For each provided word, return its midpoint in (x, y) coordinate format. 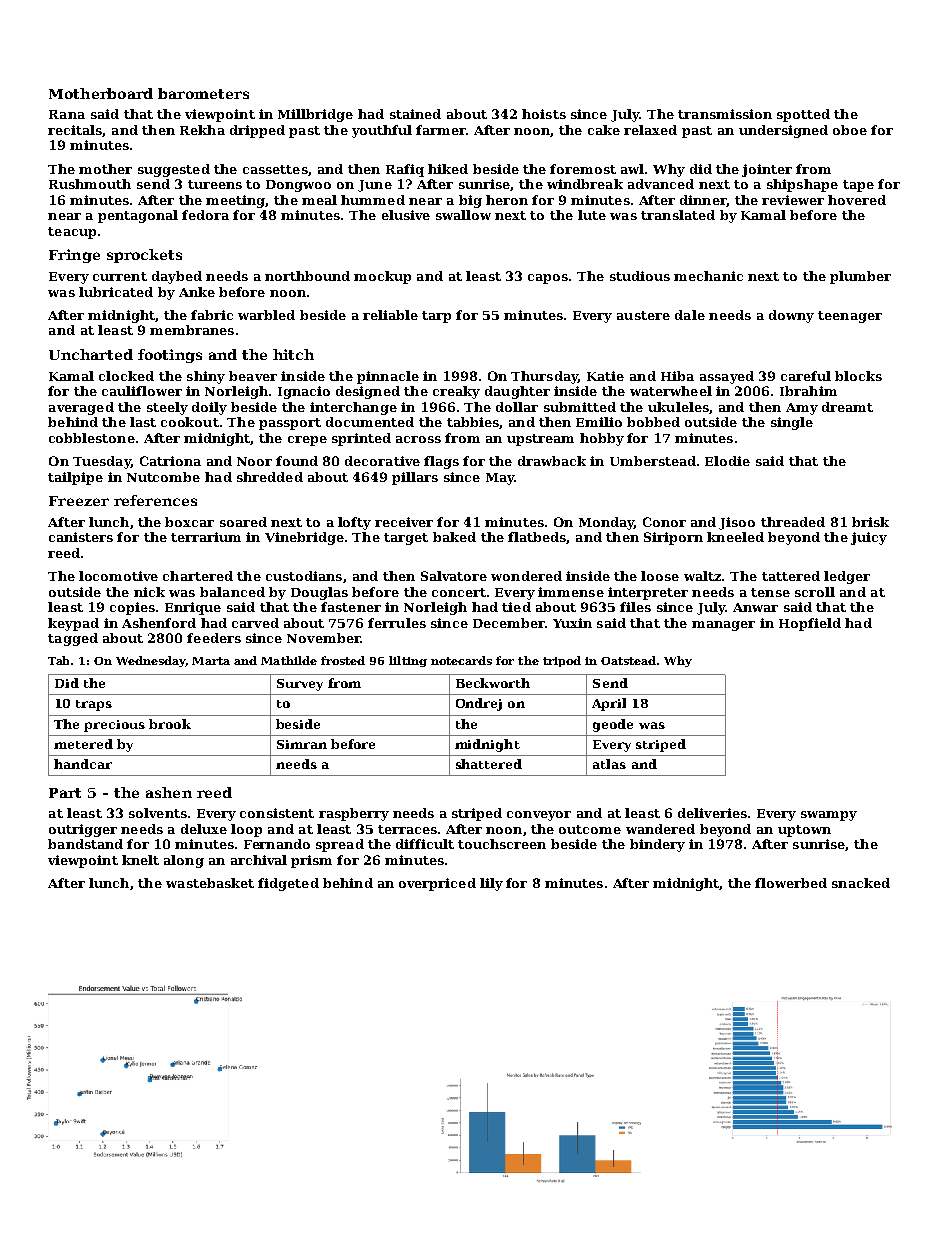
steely (167, 408)
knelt (140, 860)
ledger (847, 577)
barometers (203, 93)
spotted (803, 115)
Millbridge (315, 115)
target (406, 539)
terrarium (206, 537)
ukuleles (678, 407)
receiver (404, 522)
